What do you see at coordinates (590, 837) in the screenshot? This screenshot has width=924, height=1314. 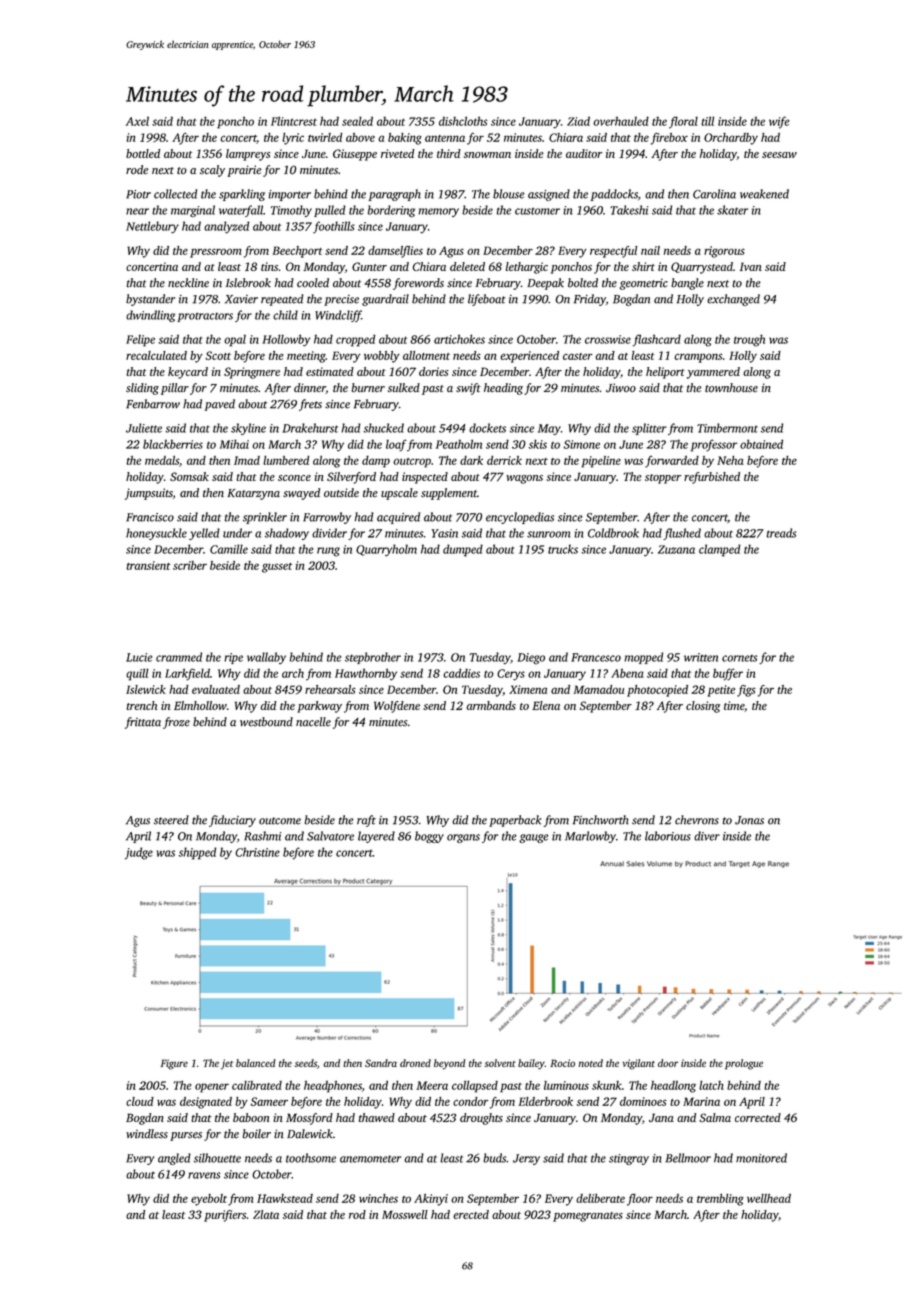 I see `Marlowby` at bounding box center [590, 837].
